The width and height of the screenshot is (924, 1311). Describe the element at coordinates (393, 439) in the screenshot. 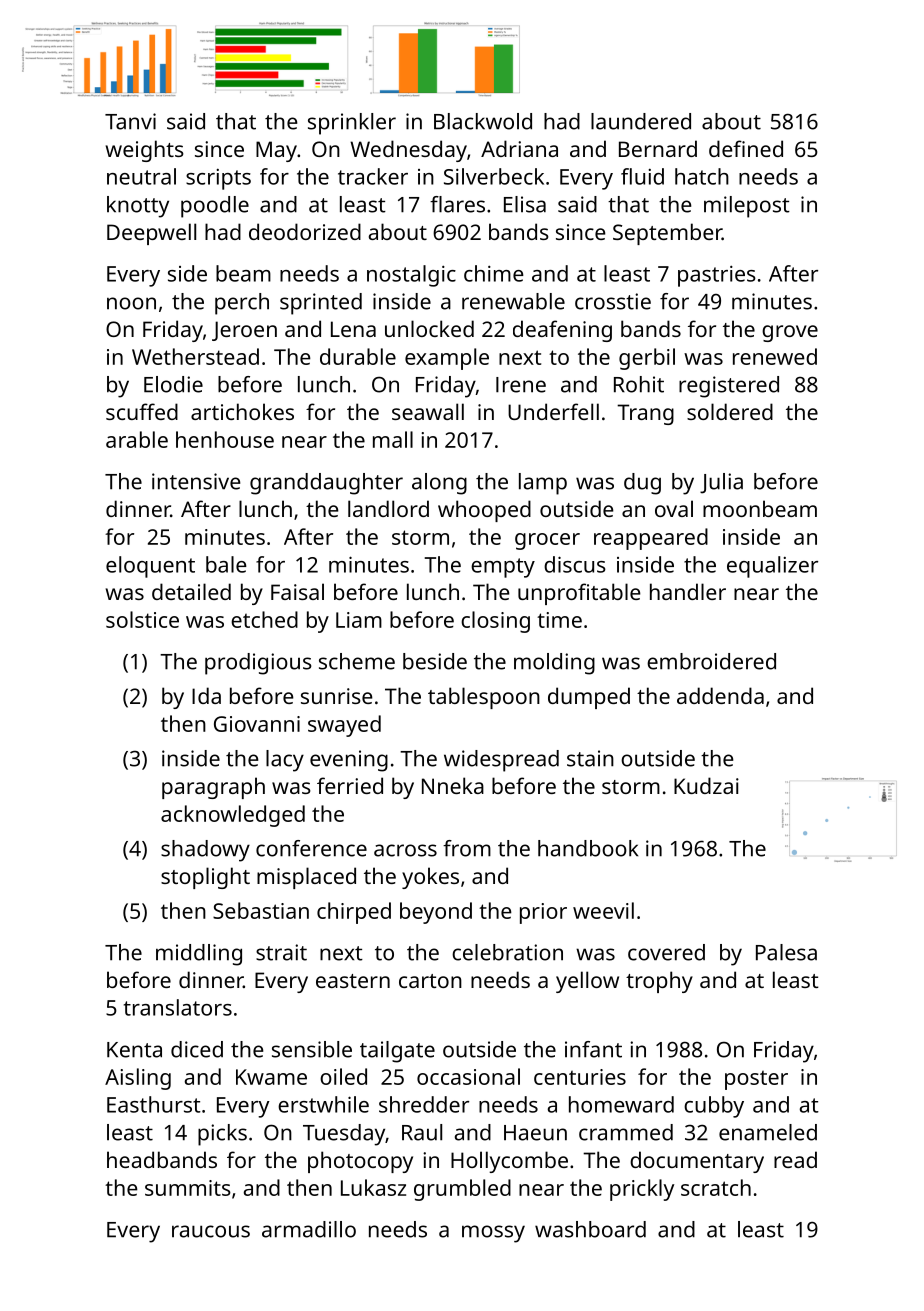

I see `mall` at that location.
